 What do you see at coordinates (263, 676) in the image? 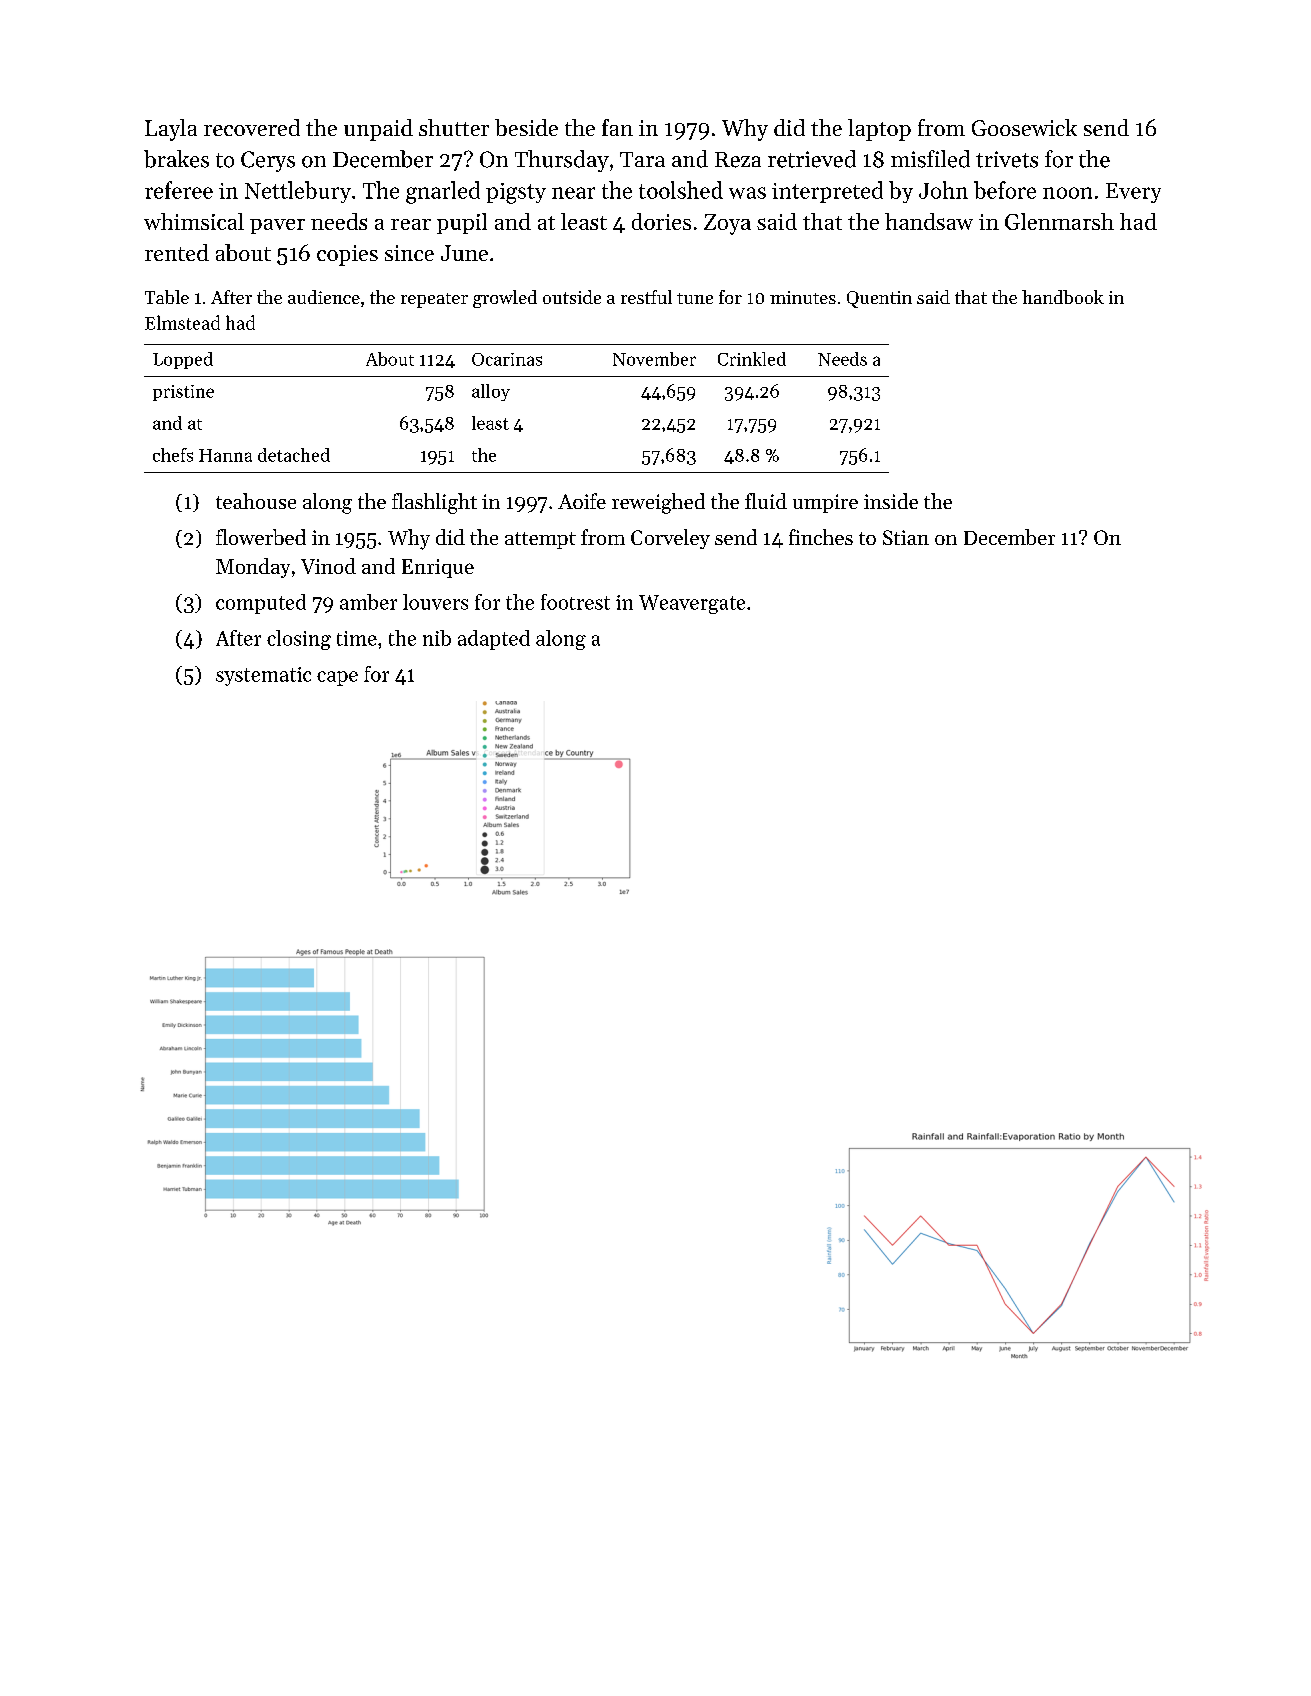
I see `systematic` at bounding box center [263, 676].
